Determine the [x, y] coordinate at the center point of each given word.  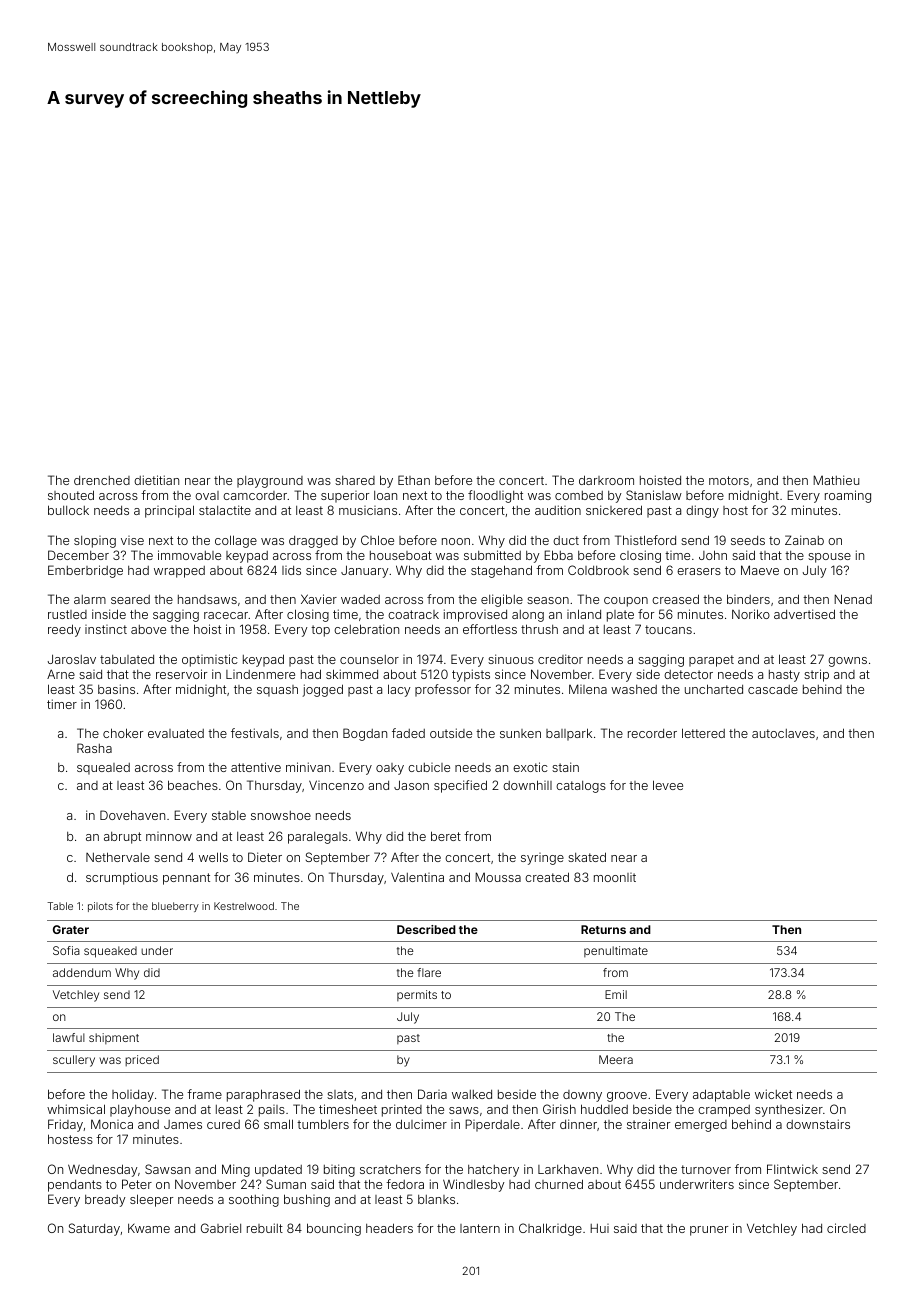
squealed [103, 769]
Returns [603, 929]
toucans [668, 629]
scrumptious [122, 878]
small [278, 1124]
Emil [616, 994]
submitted [492, 555]
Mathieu [836, 480]
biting [339, 1170]
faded [408, 733]
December [78, 555]
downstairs [818, 1124]
